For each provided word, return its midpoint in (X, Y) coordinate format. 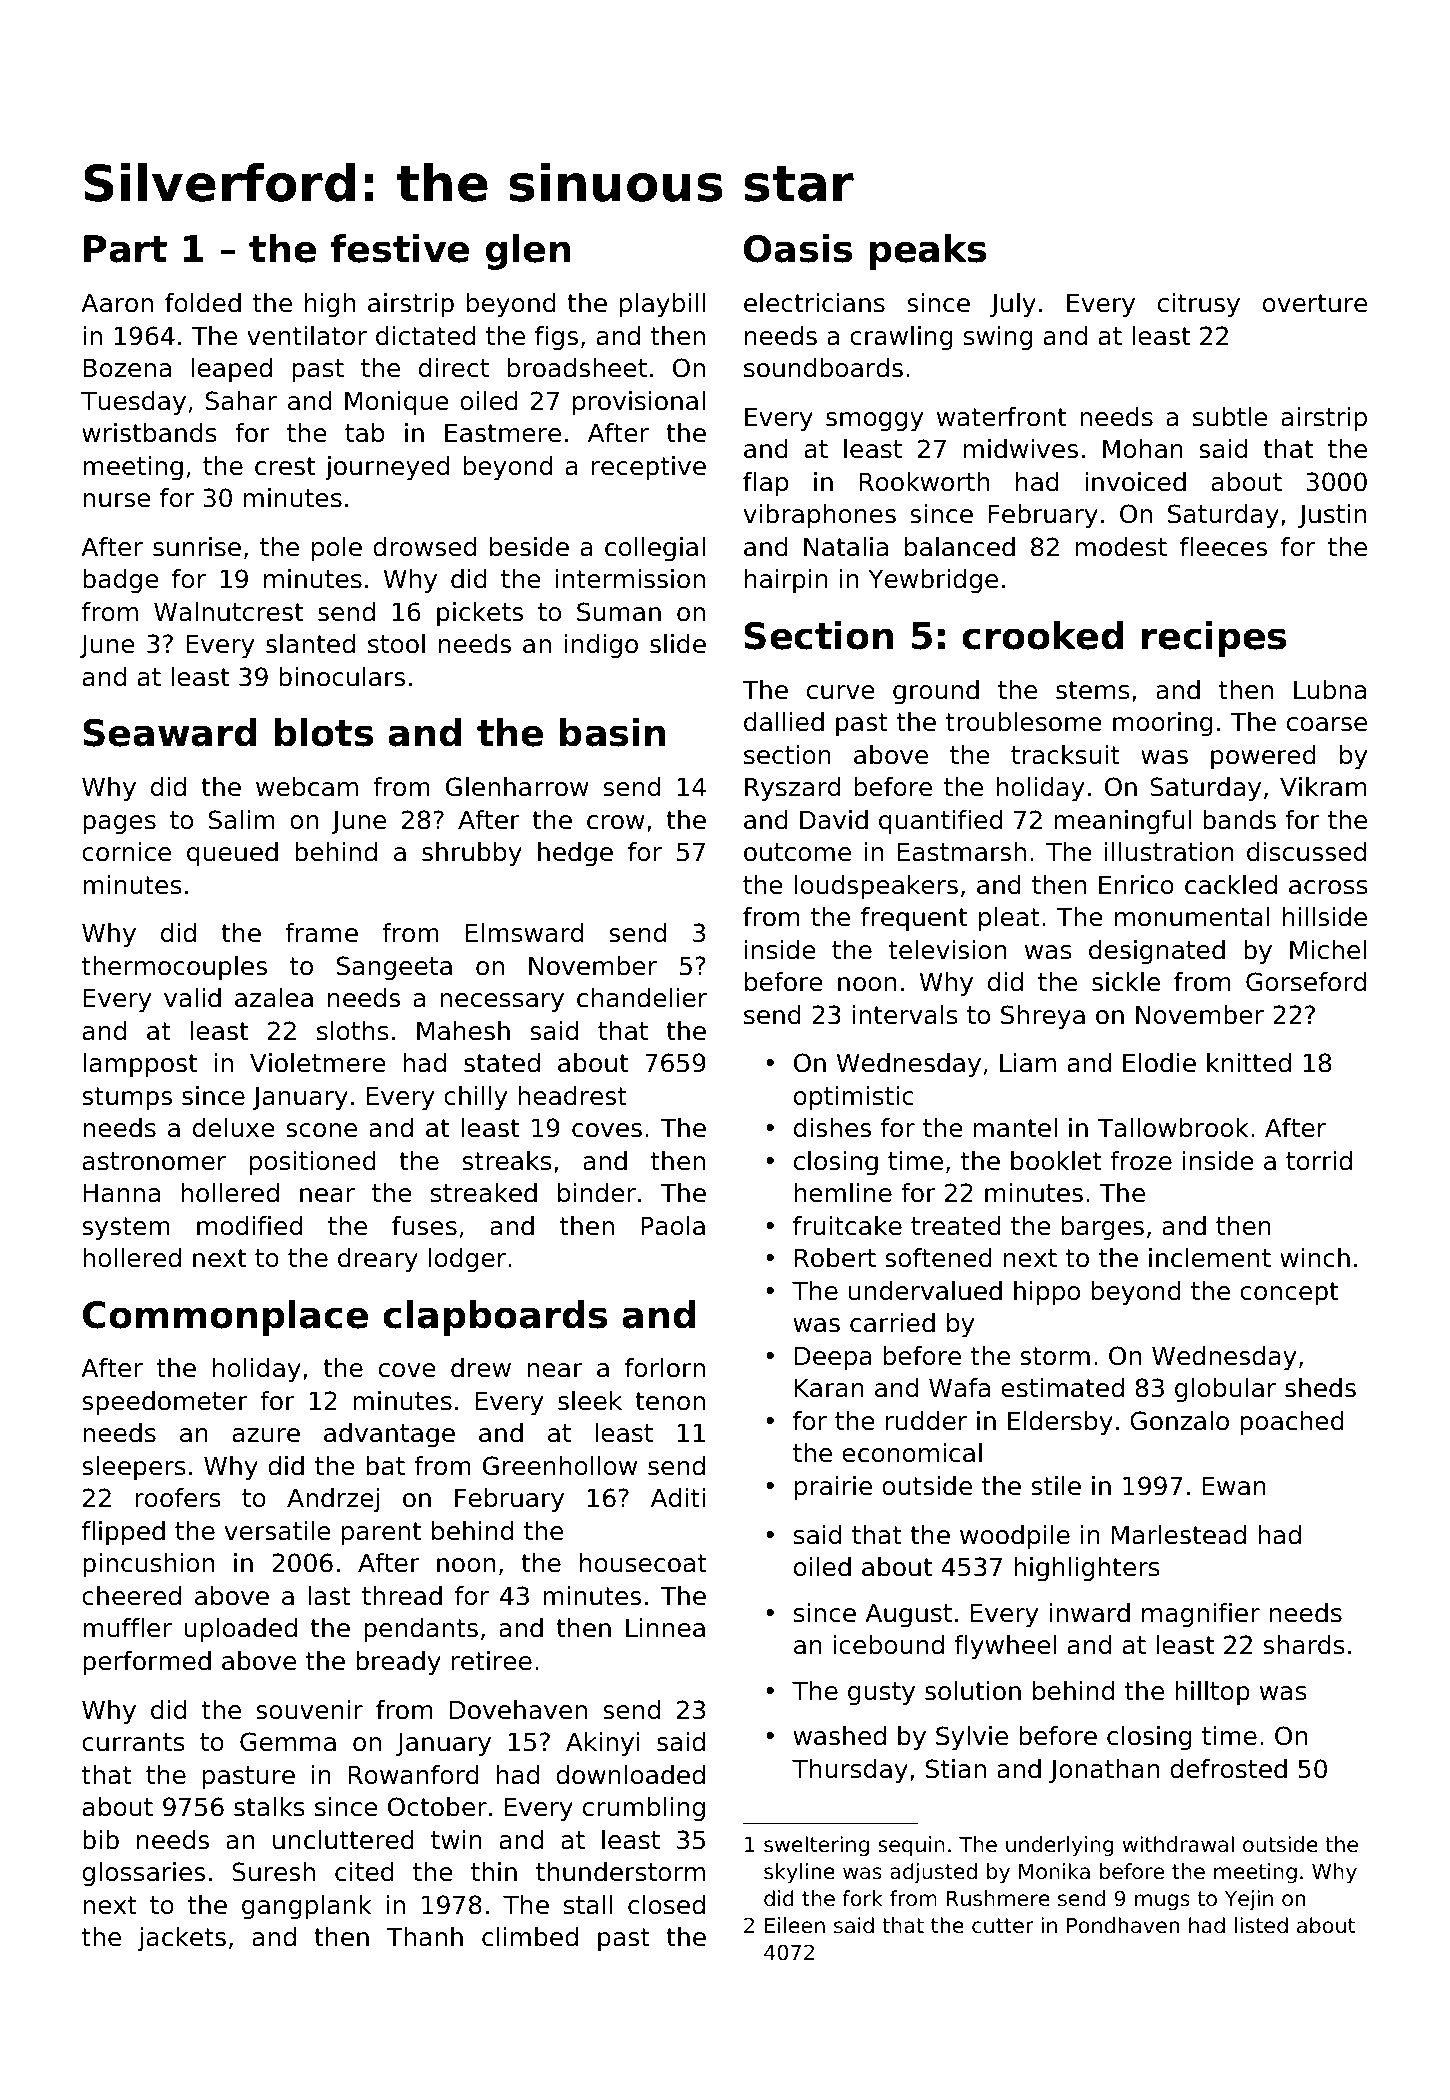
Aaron (117, 303)
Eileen (795, 1925)
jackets (182, 1939)
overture (1315, 303)
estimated (1062, 1388)
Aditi (678, 1498)
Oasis (798, 248)
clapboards (495, 1318)
